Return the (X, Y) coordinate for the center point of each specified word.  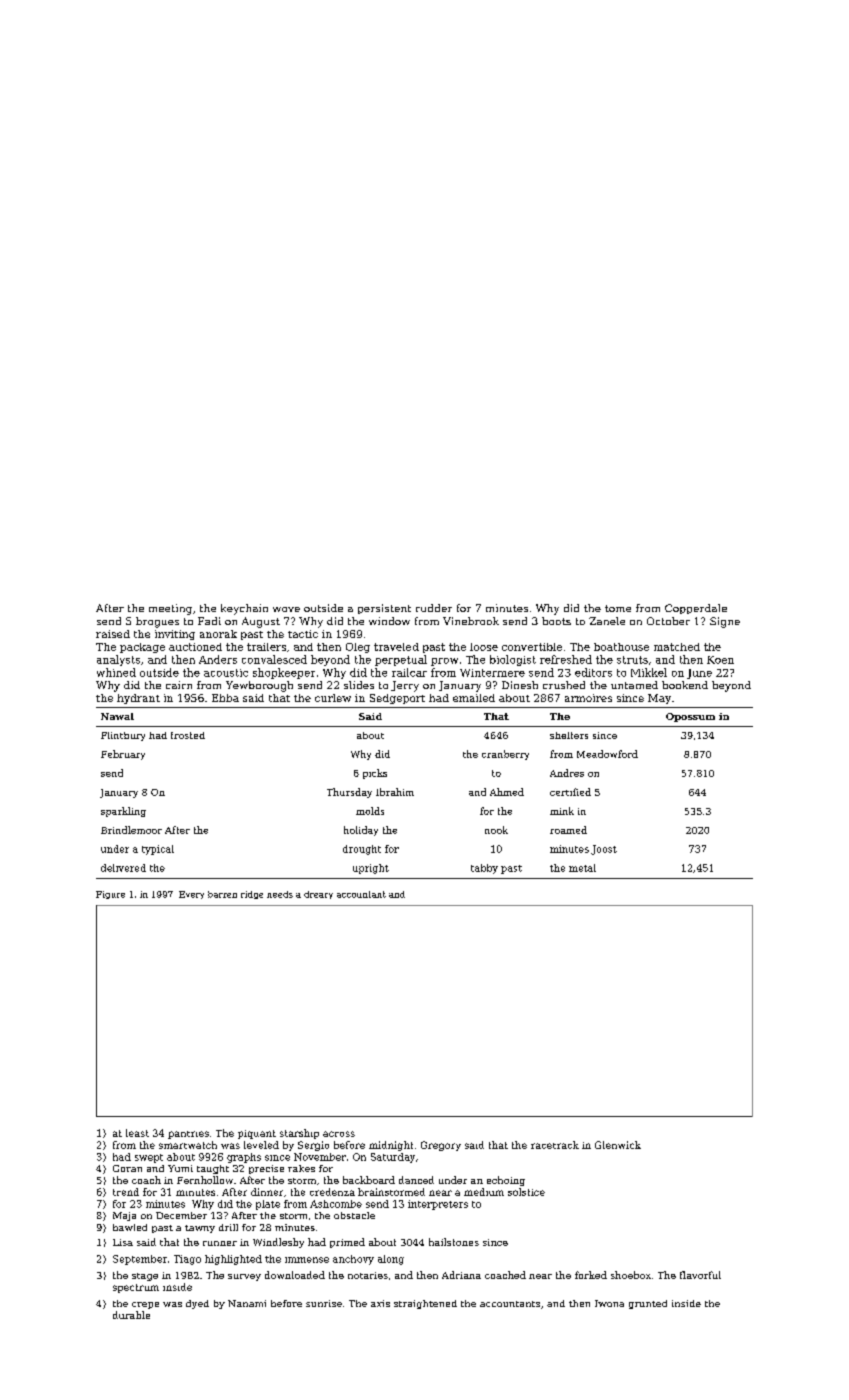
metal (582, 868)
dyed (197, 1304)
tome (618, 608)
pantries (188, 1135)
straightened (425, 1304)
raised (113, 634)
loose (484, 647)
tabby (484, 869)
